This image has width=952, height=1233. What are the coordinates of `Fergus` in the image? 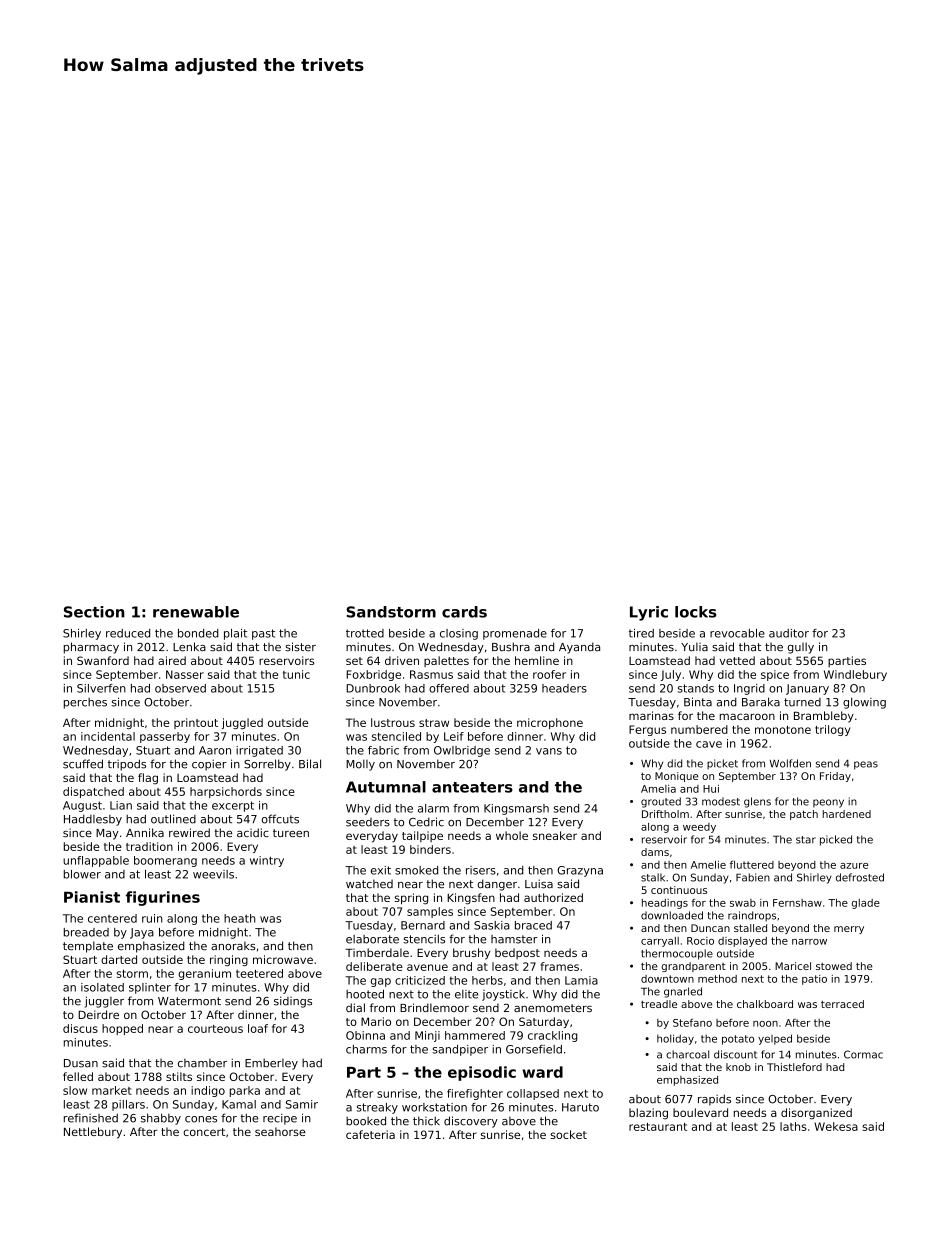 It's located at (647, 730).
